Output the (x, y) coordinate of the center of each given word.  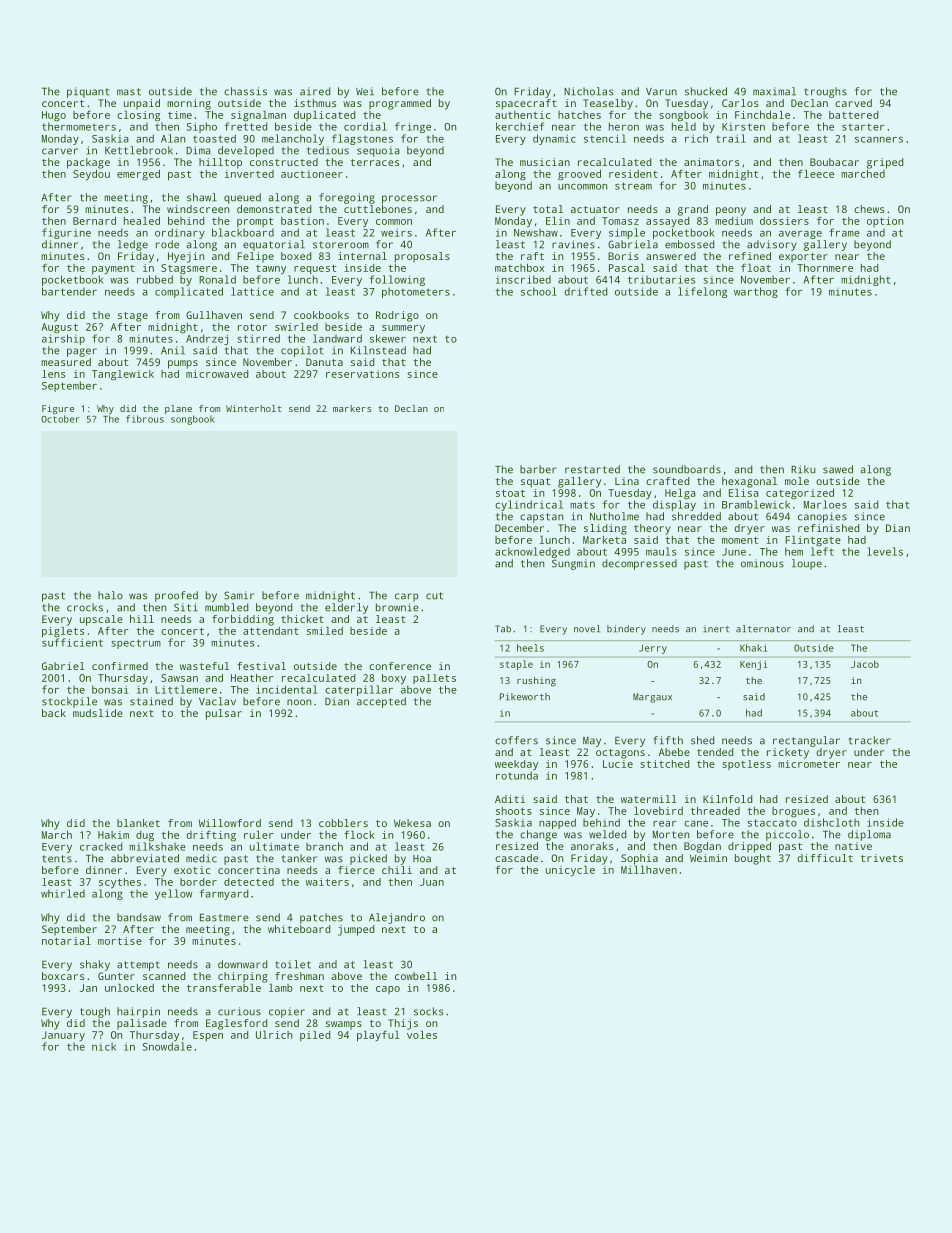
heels (530, 648)
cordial (365, 126)
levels (885, 551)
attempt (138, 966)
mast (129, 92)
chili (397, 870)
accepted (381, 702)
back (54, 713)
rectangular (806, 741)
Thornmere (825, 268)
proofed (176, 596)
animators (711, 162)
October (60, 419)
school (539, 291)
